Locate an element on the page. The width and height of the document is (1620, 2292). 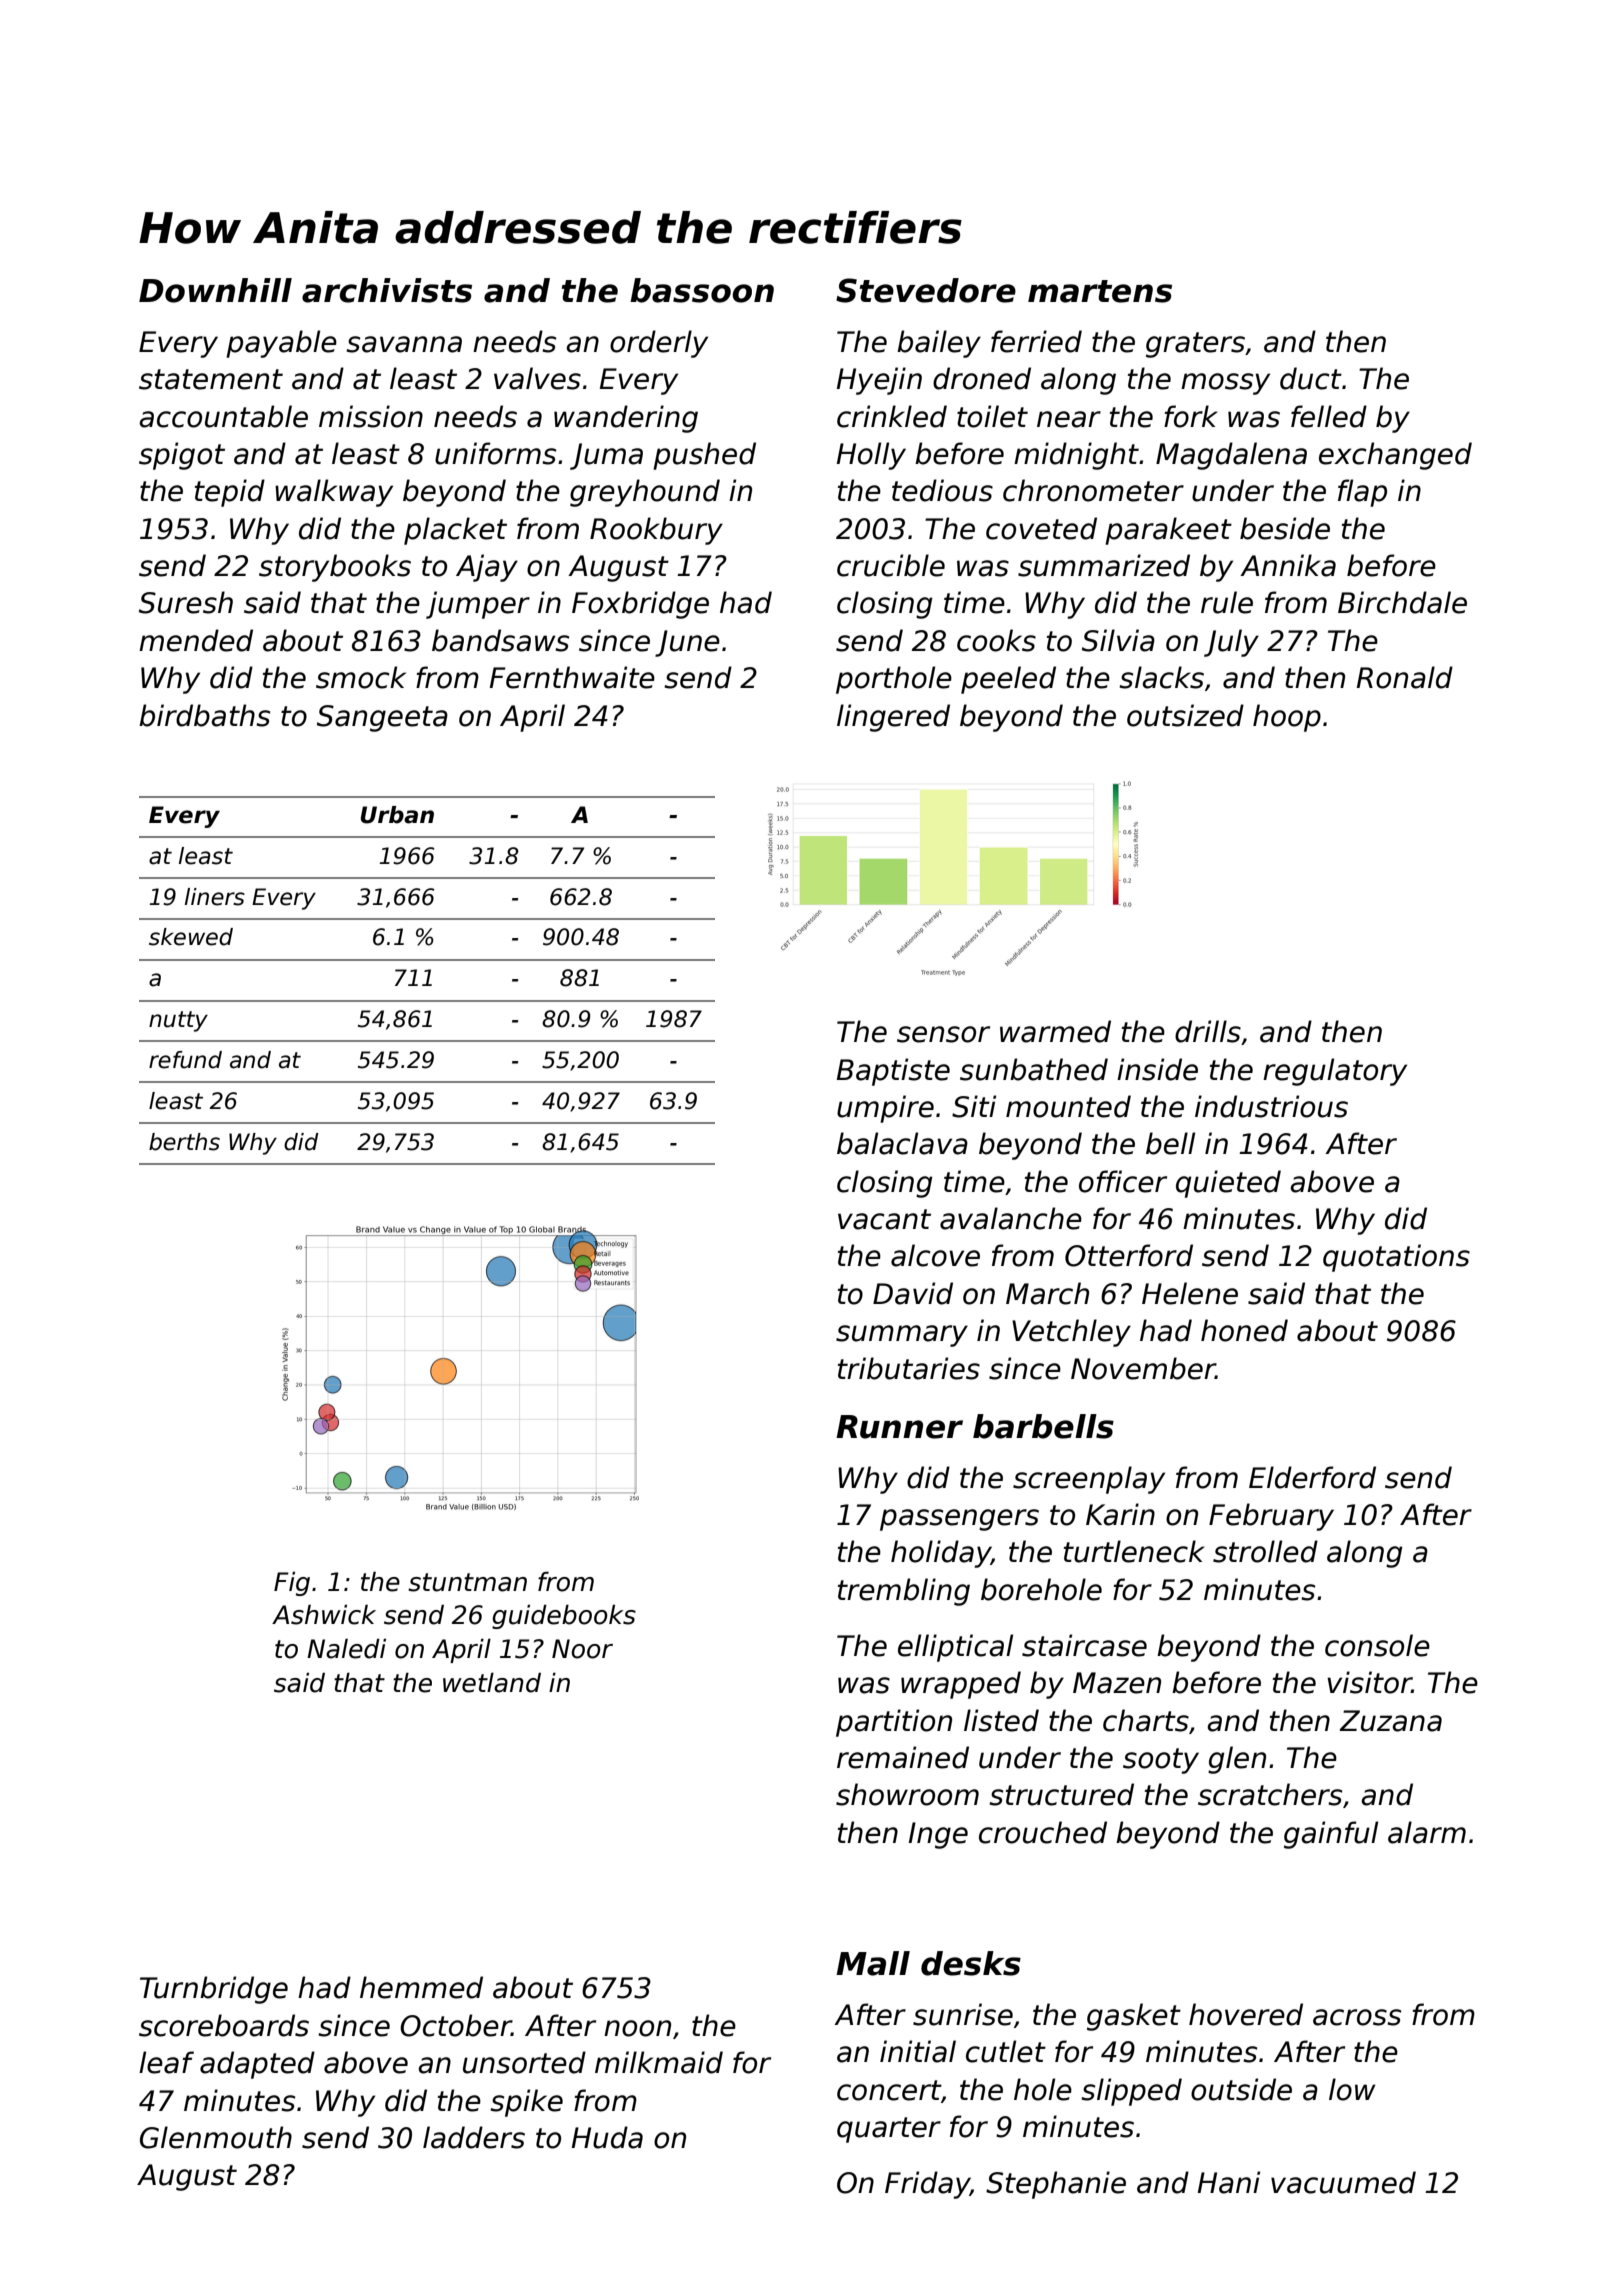
stuntman is located at coordinates (467, 1582).
